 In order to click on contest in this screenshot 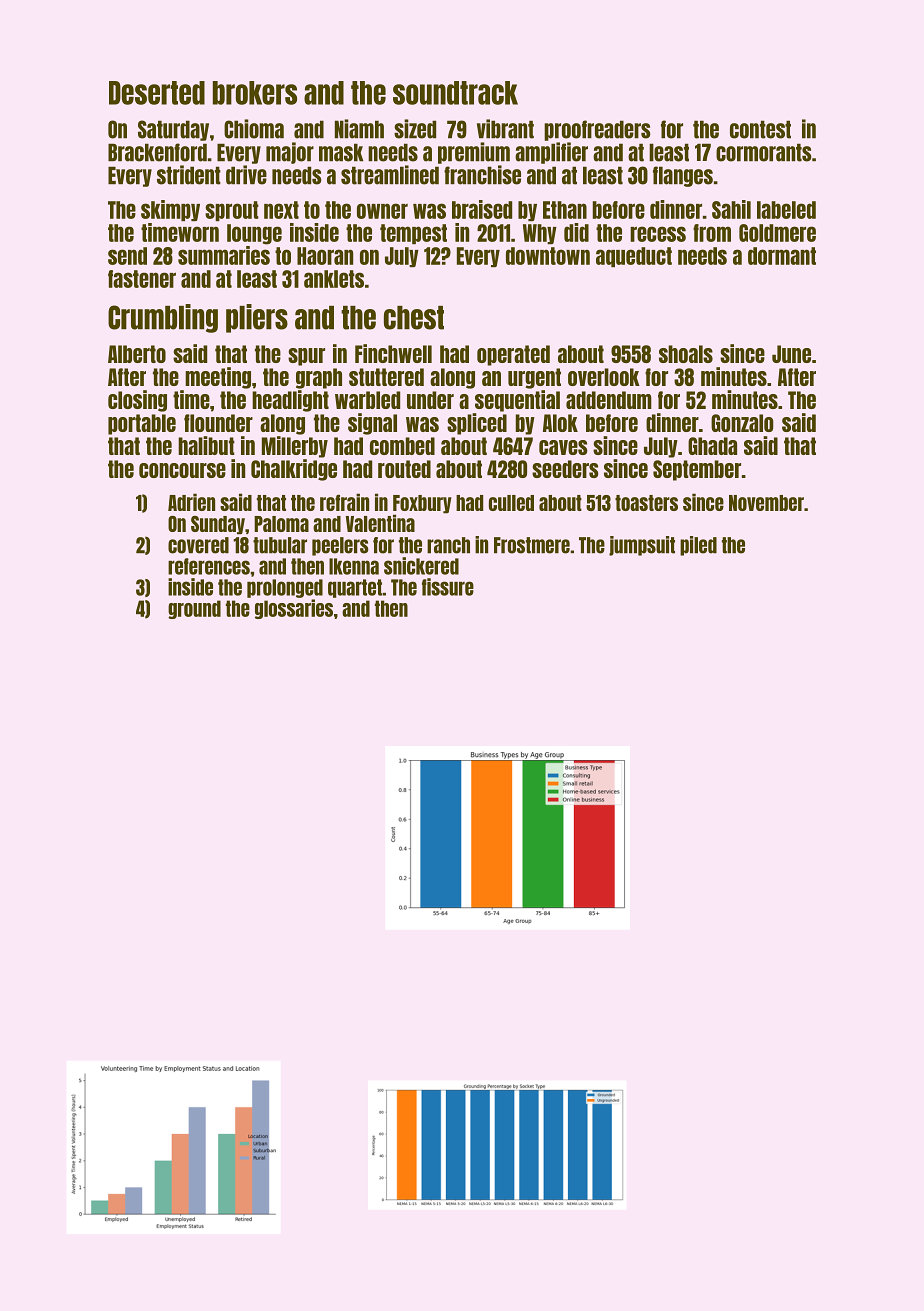, I will do `click(760, 129)`.
